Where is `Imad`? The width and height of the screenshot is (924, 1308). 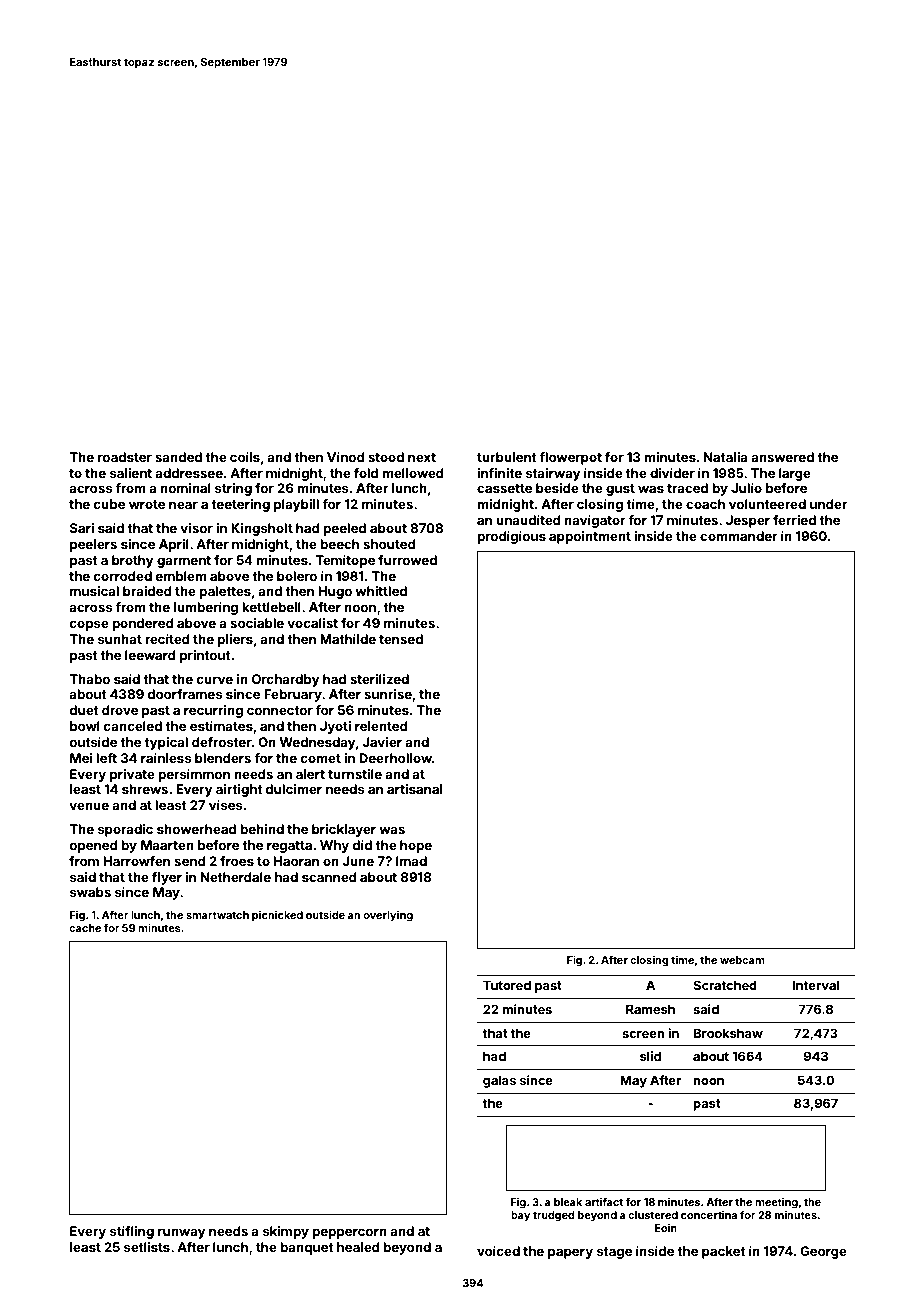
Imad is located at coordinates (411, 861).
